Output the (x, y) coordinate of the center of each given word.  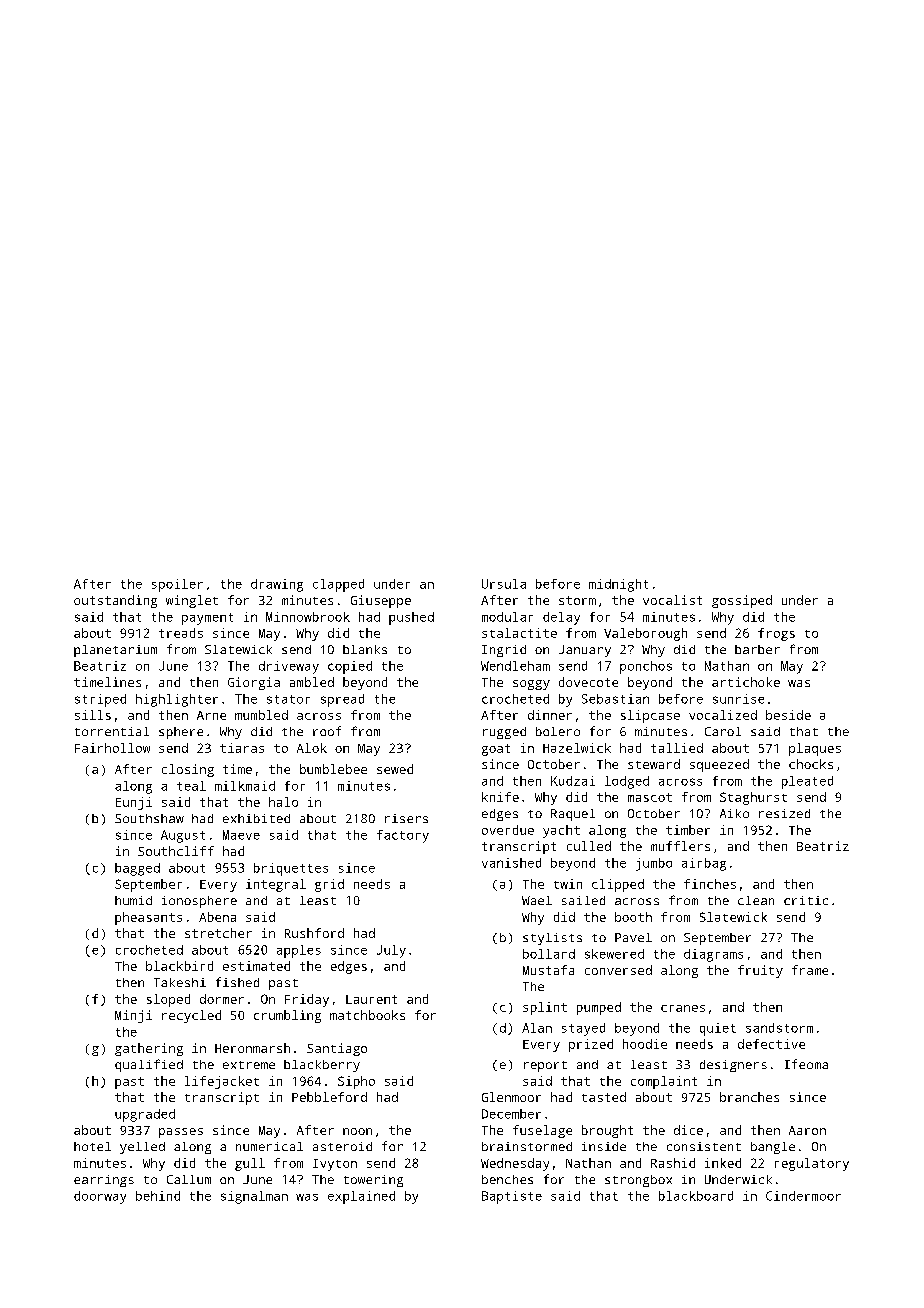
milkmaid (245, 786)
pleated (807, 782)
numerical (269, 1146)
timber (688, 830)
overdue (508, 830)
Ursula (504, 584)
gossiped (742, 601)
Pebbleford (329, 1097)
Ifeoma (806, 1064)
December (511, 1114)
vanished (511, 863)
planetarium (115, 651)
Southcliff (176, 851)
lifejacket (222, 1082)
